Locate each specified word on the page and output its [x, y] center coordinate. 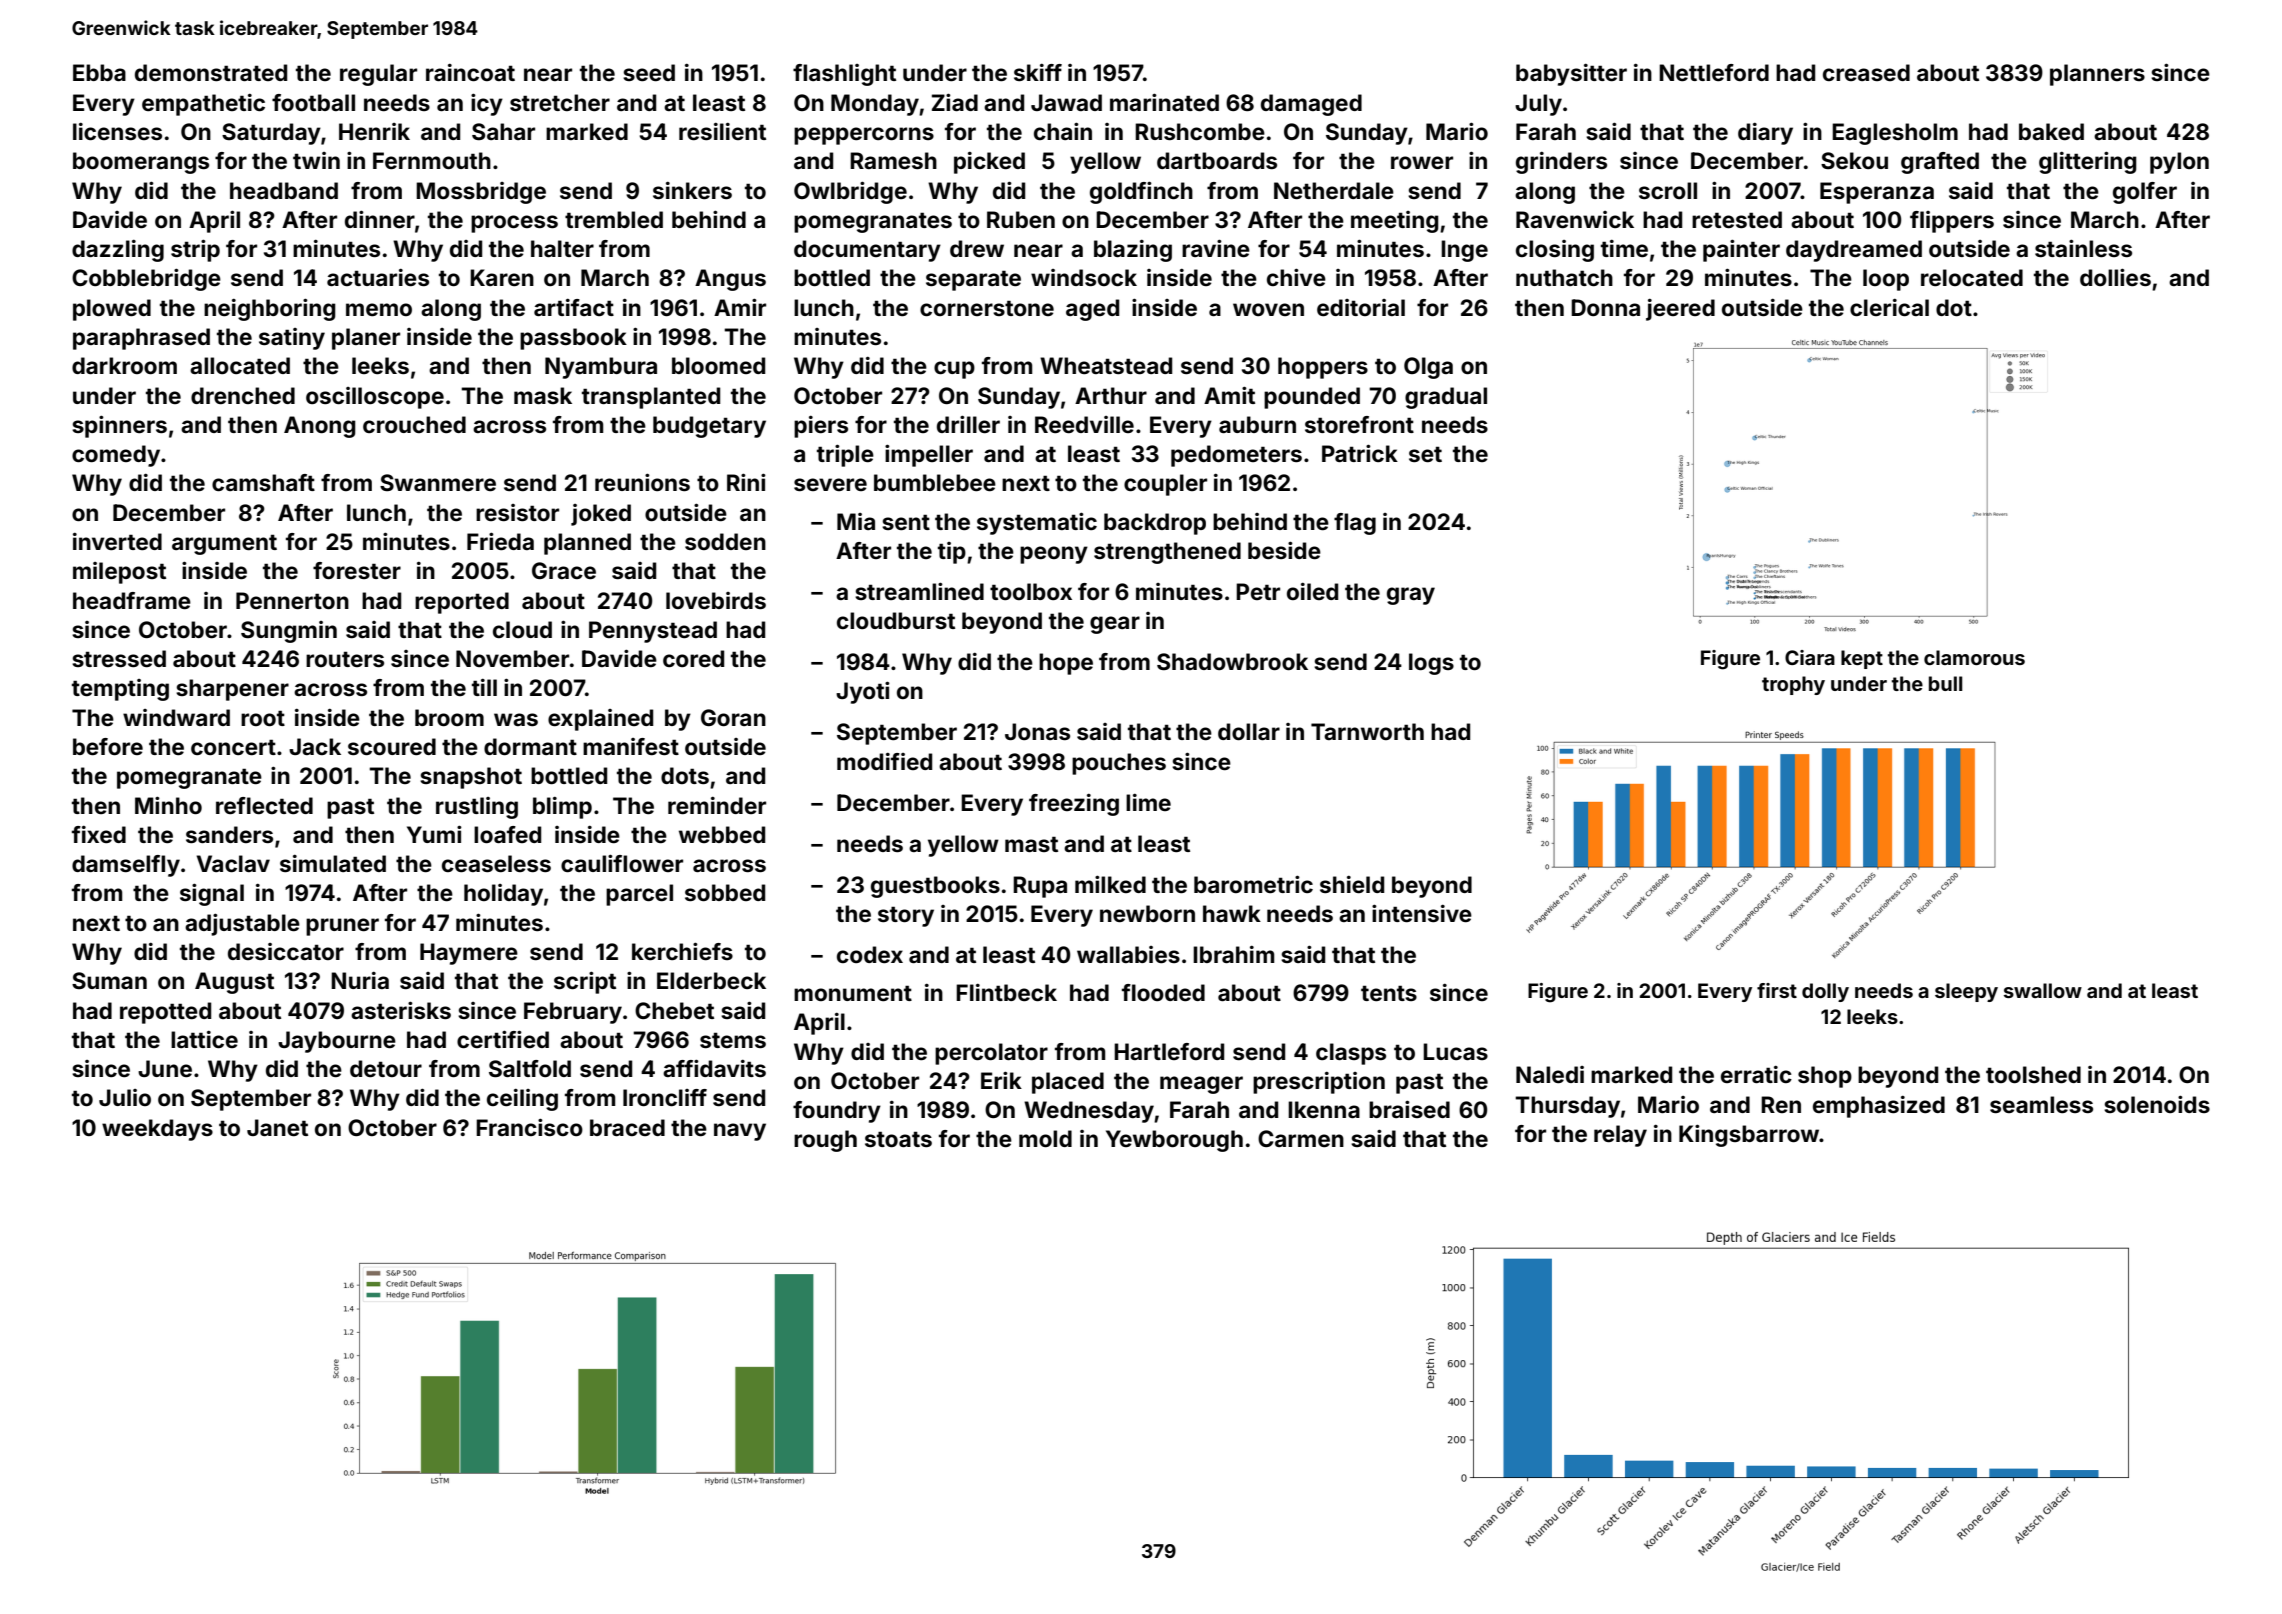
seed [649, 72]
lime [1148, 802]
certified [503, 1039]
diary [1765, 134]
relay [1620, 1136]
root [263, 718]
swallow [2043, 990]
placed [1068, 1083]
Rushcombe [1200, 131]
